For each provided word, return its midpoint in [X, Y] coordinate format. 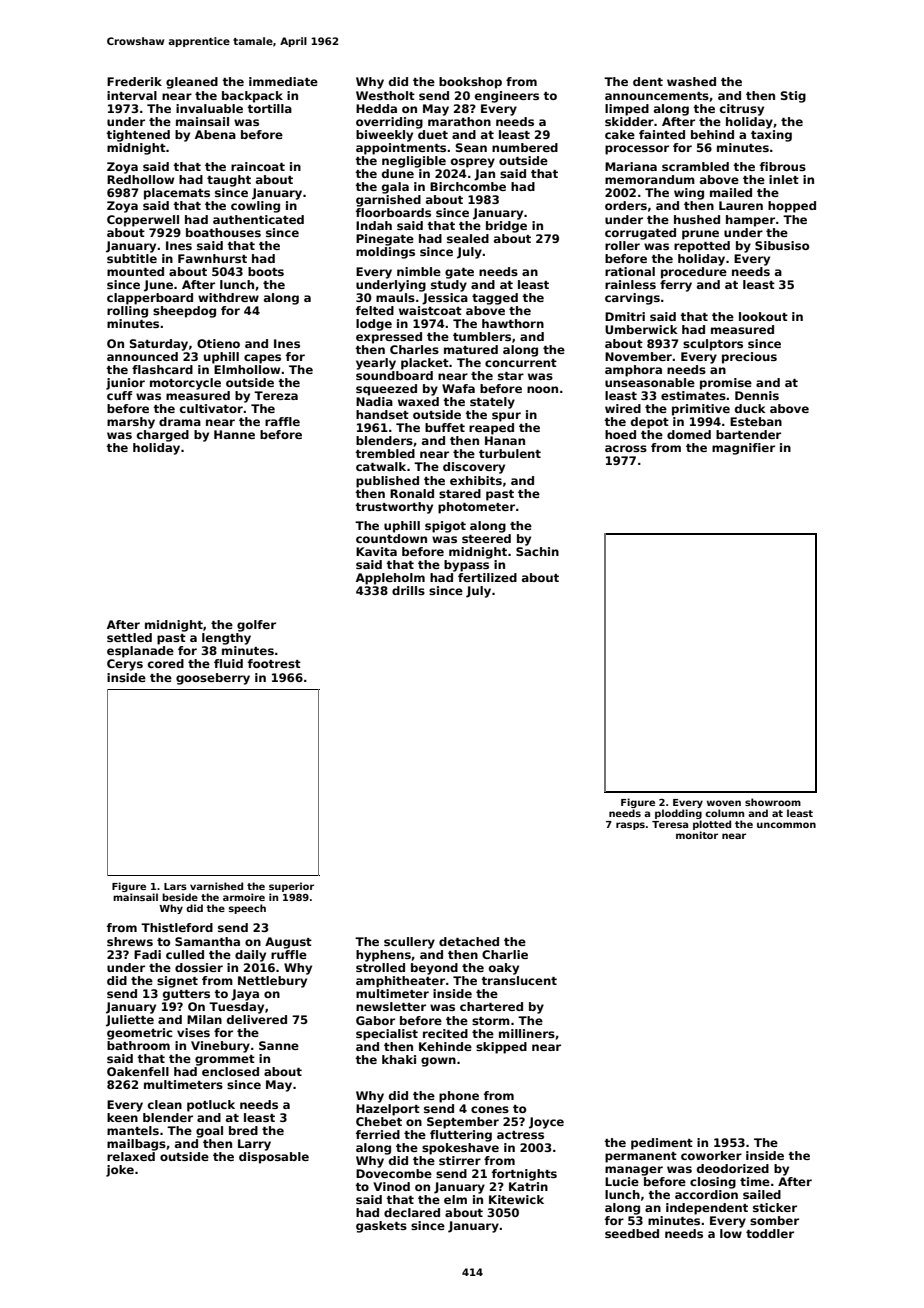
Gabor [375, 1020]
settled [129, 637]
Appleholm [390, 579]
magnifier [743, 449]
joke [120, 1171]
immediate [283, 81]
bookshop [470, 83]
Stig [793, 97]
